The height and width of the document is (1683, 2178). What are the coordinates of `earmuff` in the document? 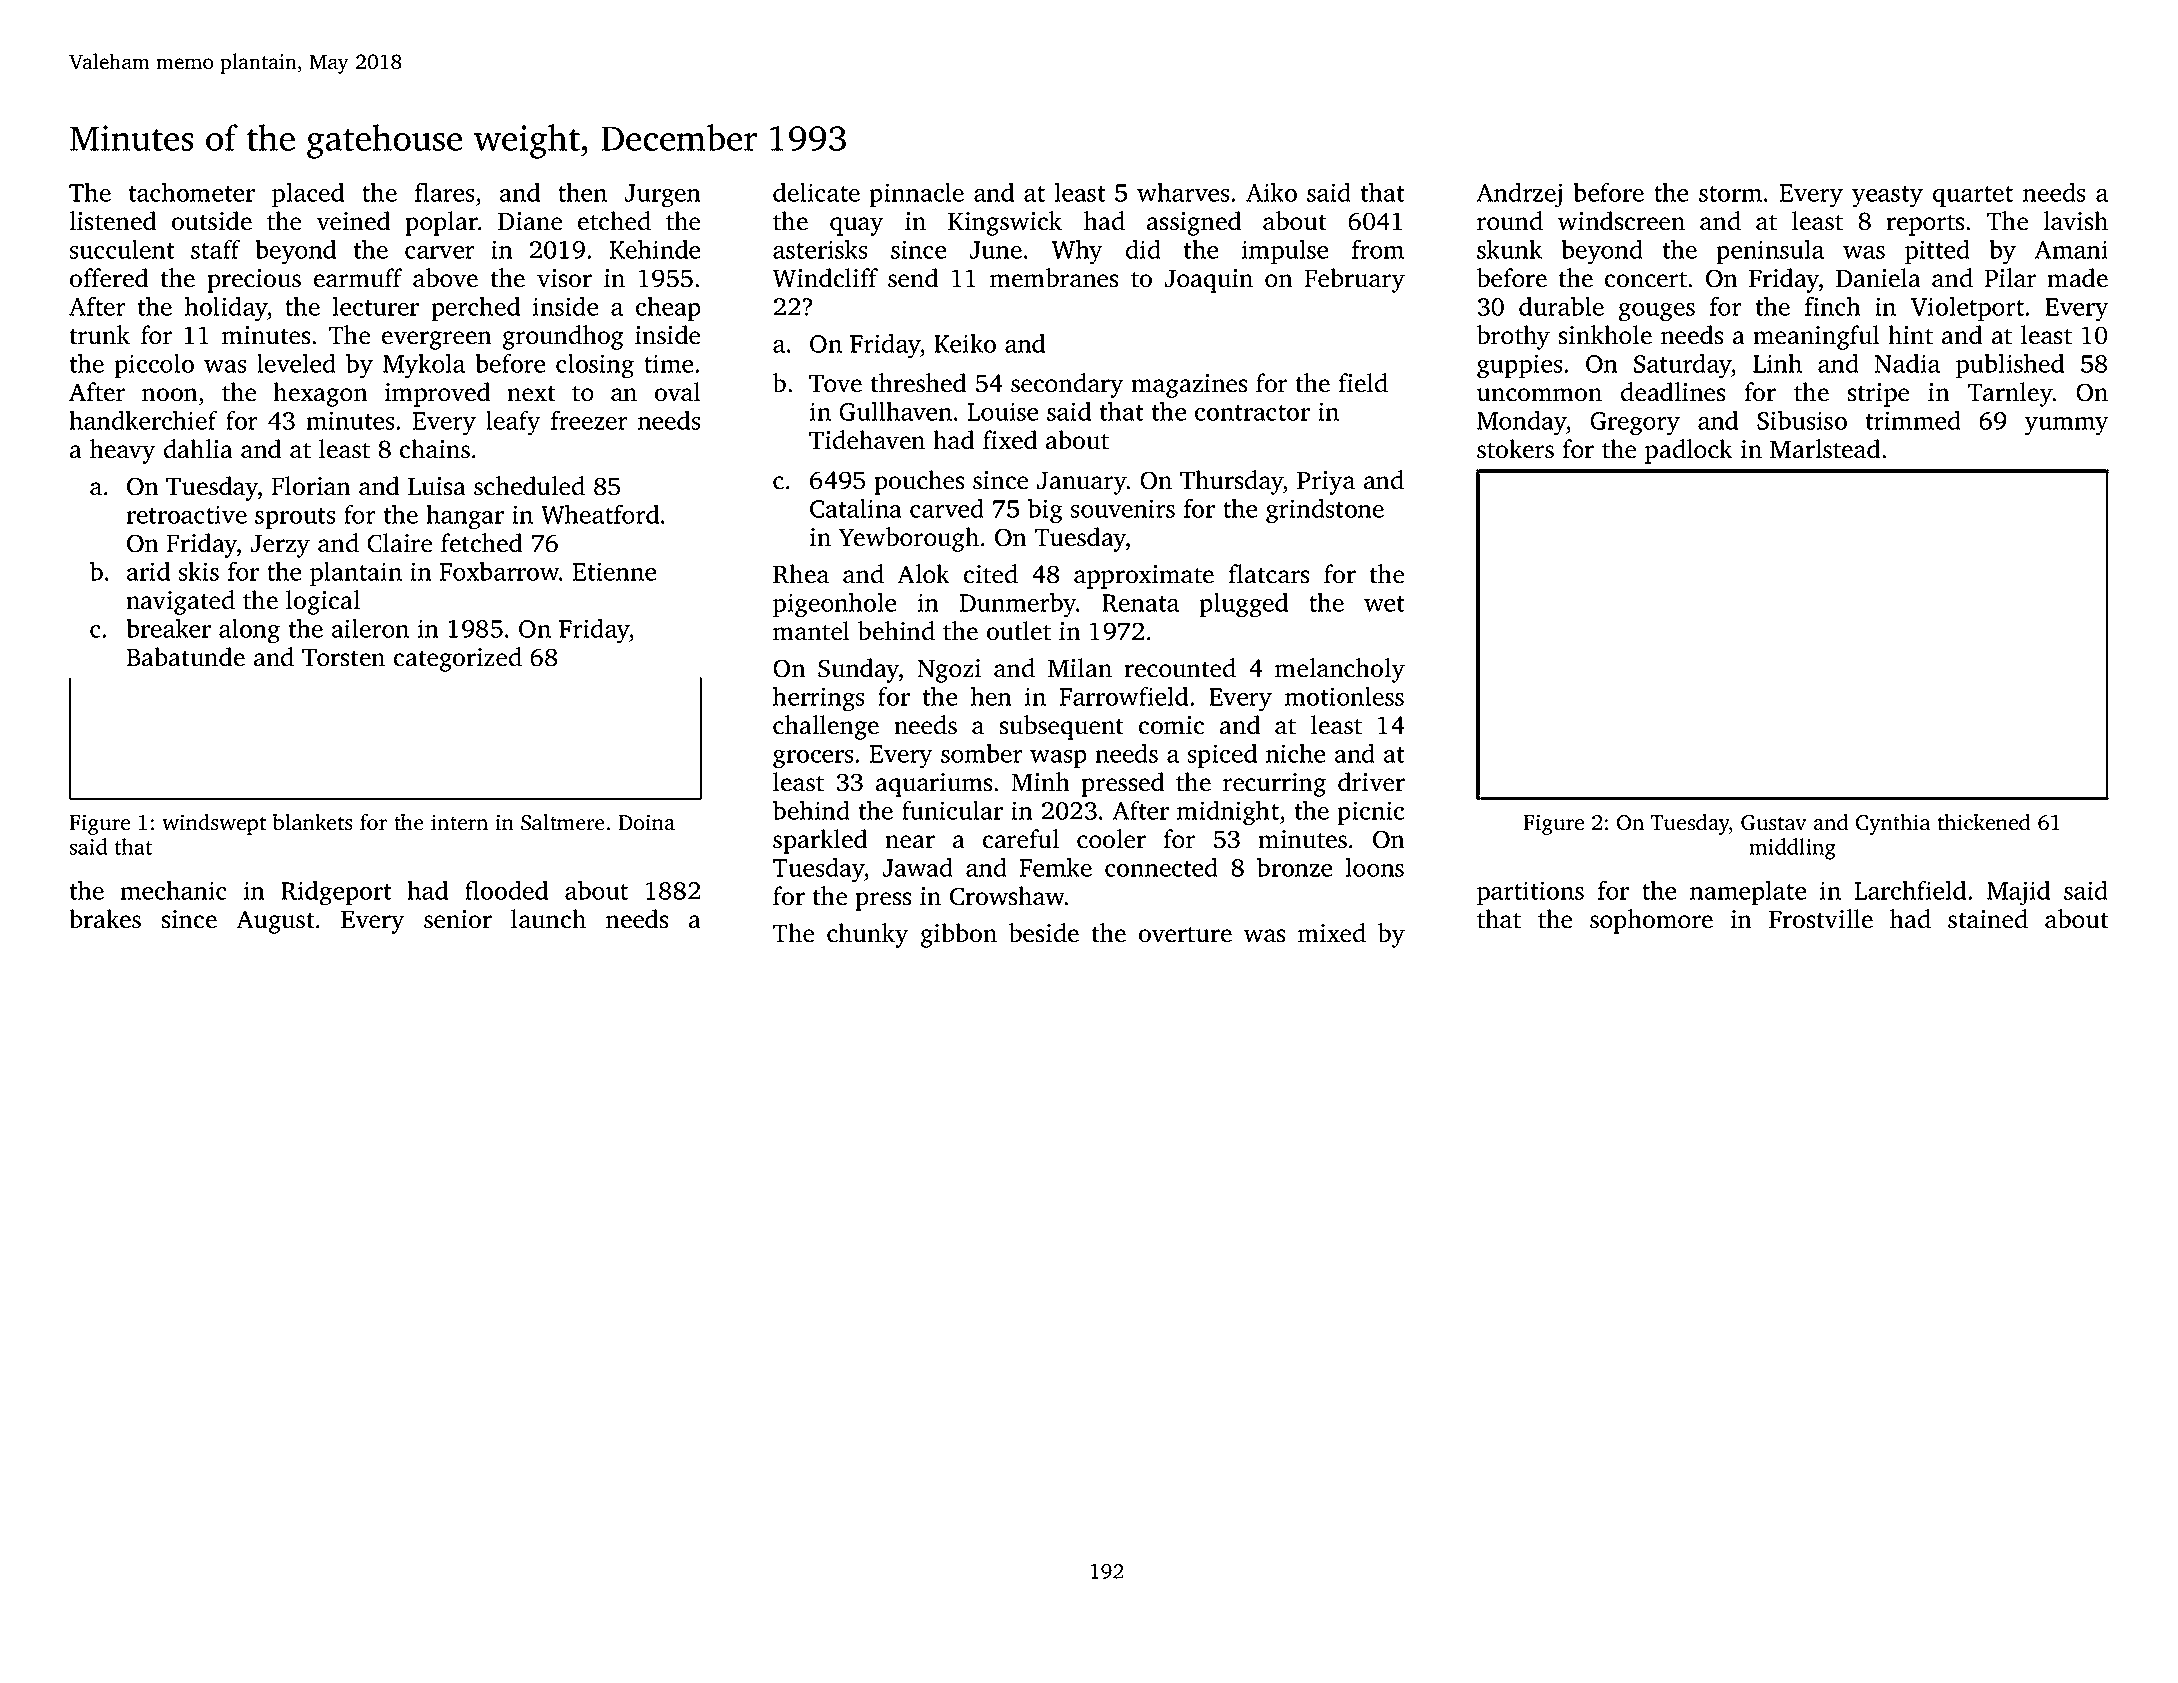 It's located at (358, 278).
